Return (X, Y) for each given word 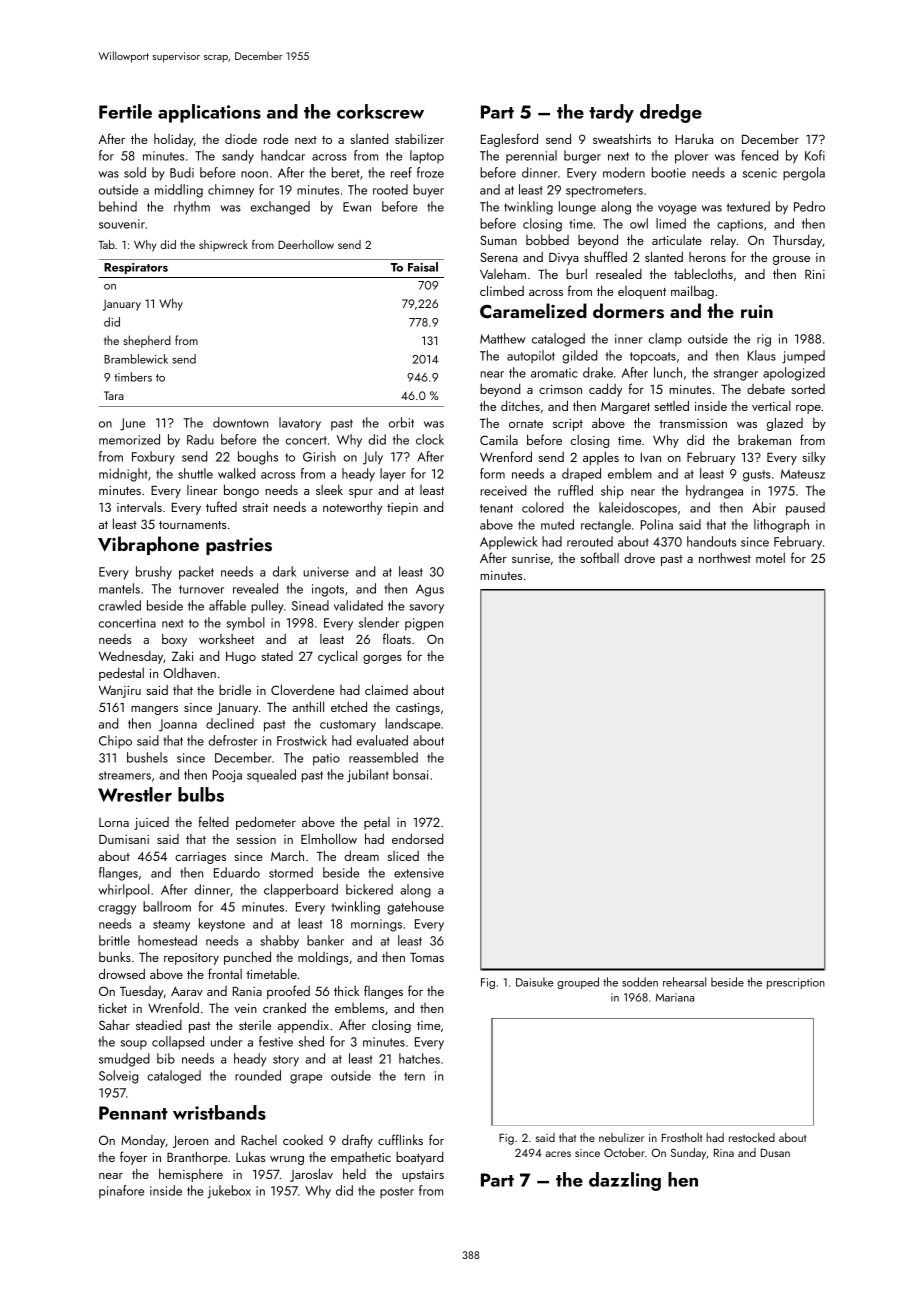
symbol (246, 624)
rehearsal (684, 982)
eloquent (642, 292)
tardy (611, 113)
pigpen (424, 624)
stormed (291, 872)
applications (209, 113)
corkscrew (380, 111)
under (226, 1041)
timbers (133, 377)
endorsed (417, 838)
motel (770, 558)
